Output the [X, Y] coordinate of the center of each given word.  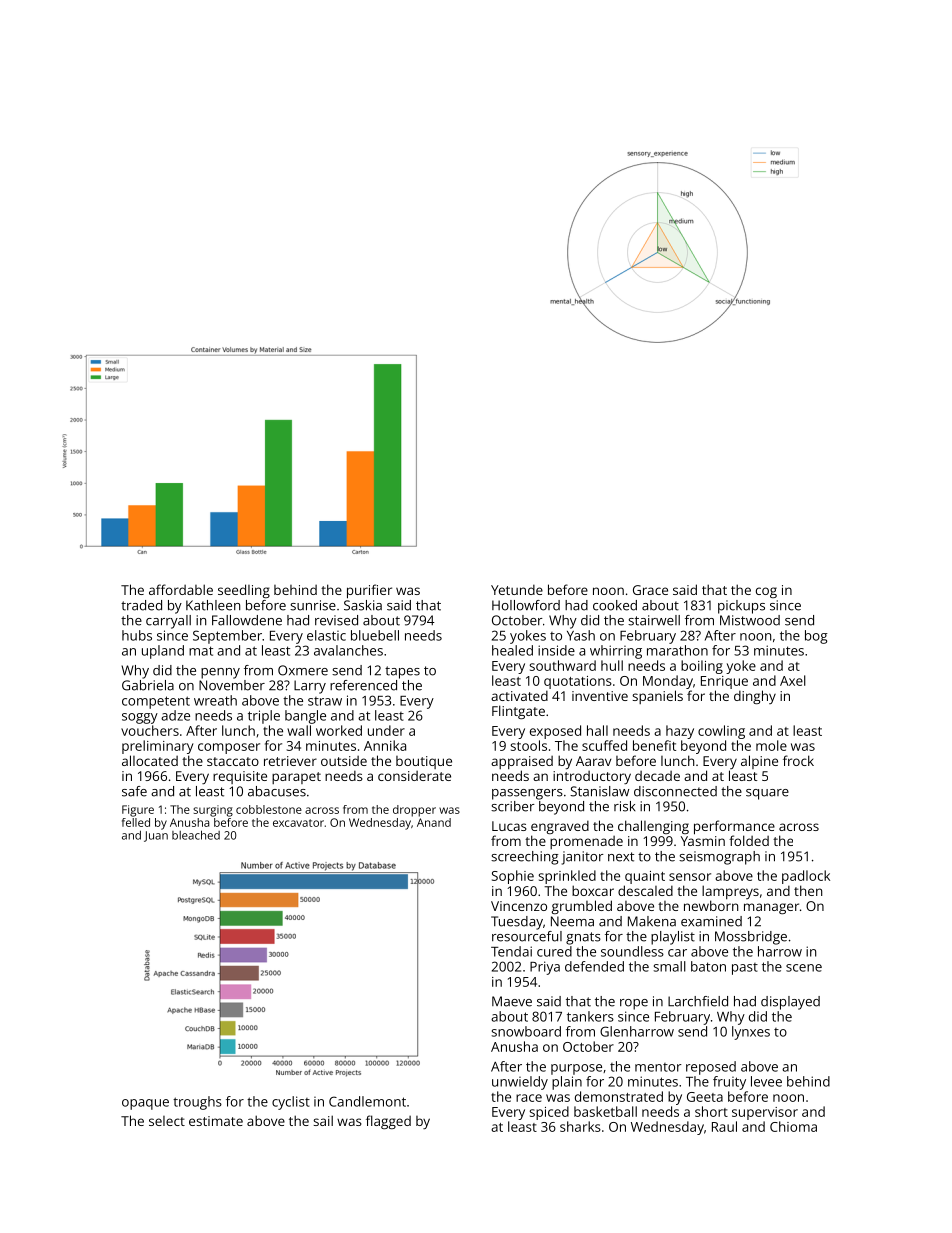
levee [766, 1081]
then [808, 890]
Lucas [509, 826]
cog [766, 592]
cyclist [291, 1103]
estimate [216, 1121]
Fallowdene [247, 620]
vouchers [150, 730]
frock [798, 760]
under [386, 730]
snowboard [526, 1031]
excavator [298, 823]
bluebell [375, 635]
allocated [150, 760]
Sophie [513, 877]
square [767, 794]
